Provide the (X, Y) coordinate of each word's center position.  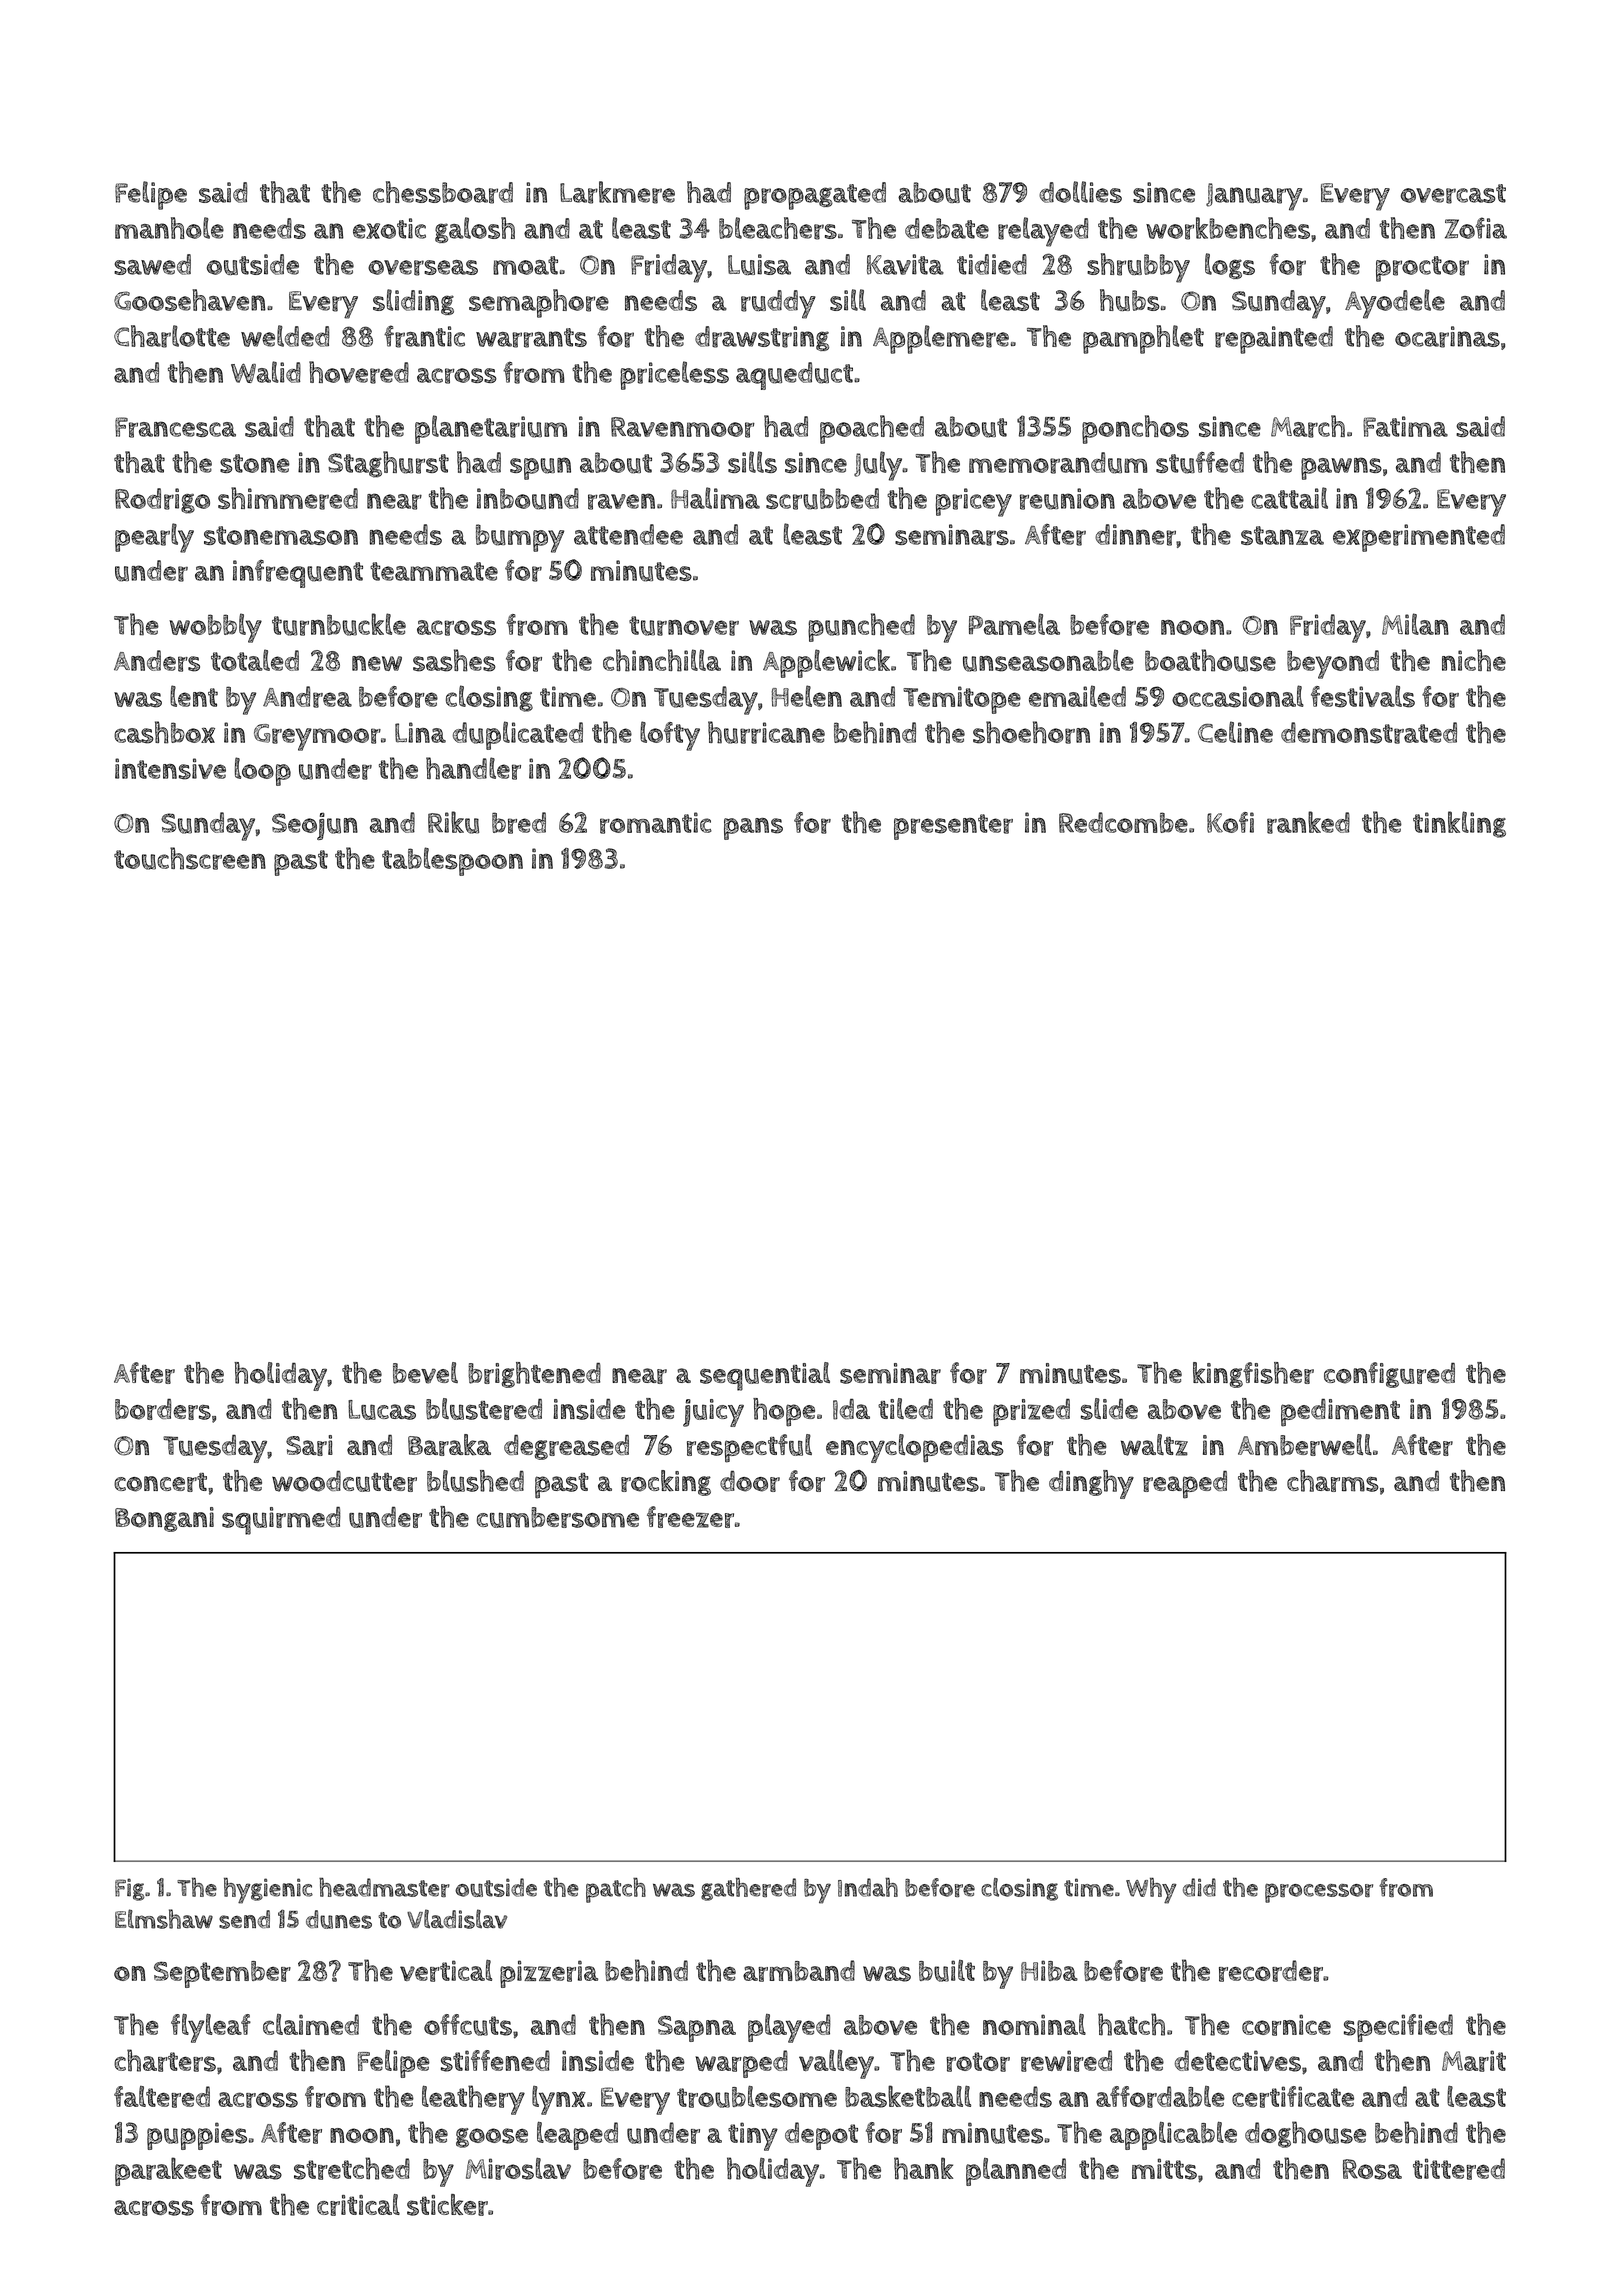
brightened (534, 1375)
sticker (447, 2205)
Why (1151, 1891)
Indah (868, 1887)
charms (1333, 1481)
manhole (169, 228)
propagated (815, 196)
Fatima (1405, 426)
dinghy (1091, 1484)
